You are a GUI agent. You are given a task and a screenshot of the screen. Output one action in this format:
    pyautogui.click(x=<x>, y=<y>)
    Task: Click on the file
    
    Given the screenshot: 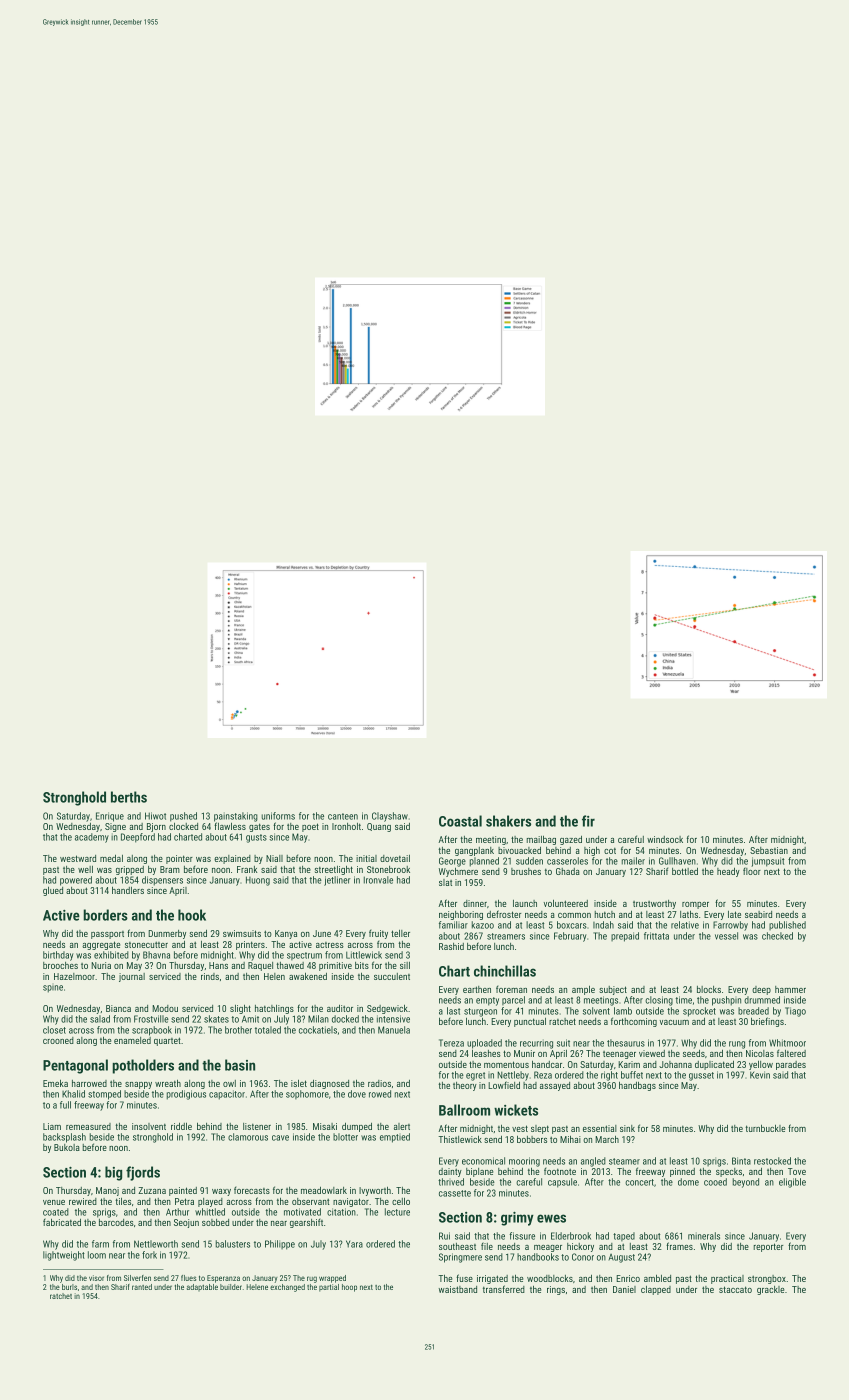 What is the action you would take?
    pyautogui.click(x=487, y=1246)
